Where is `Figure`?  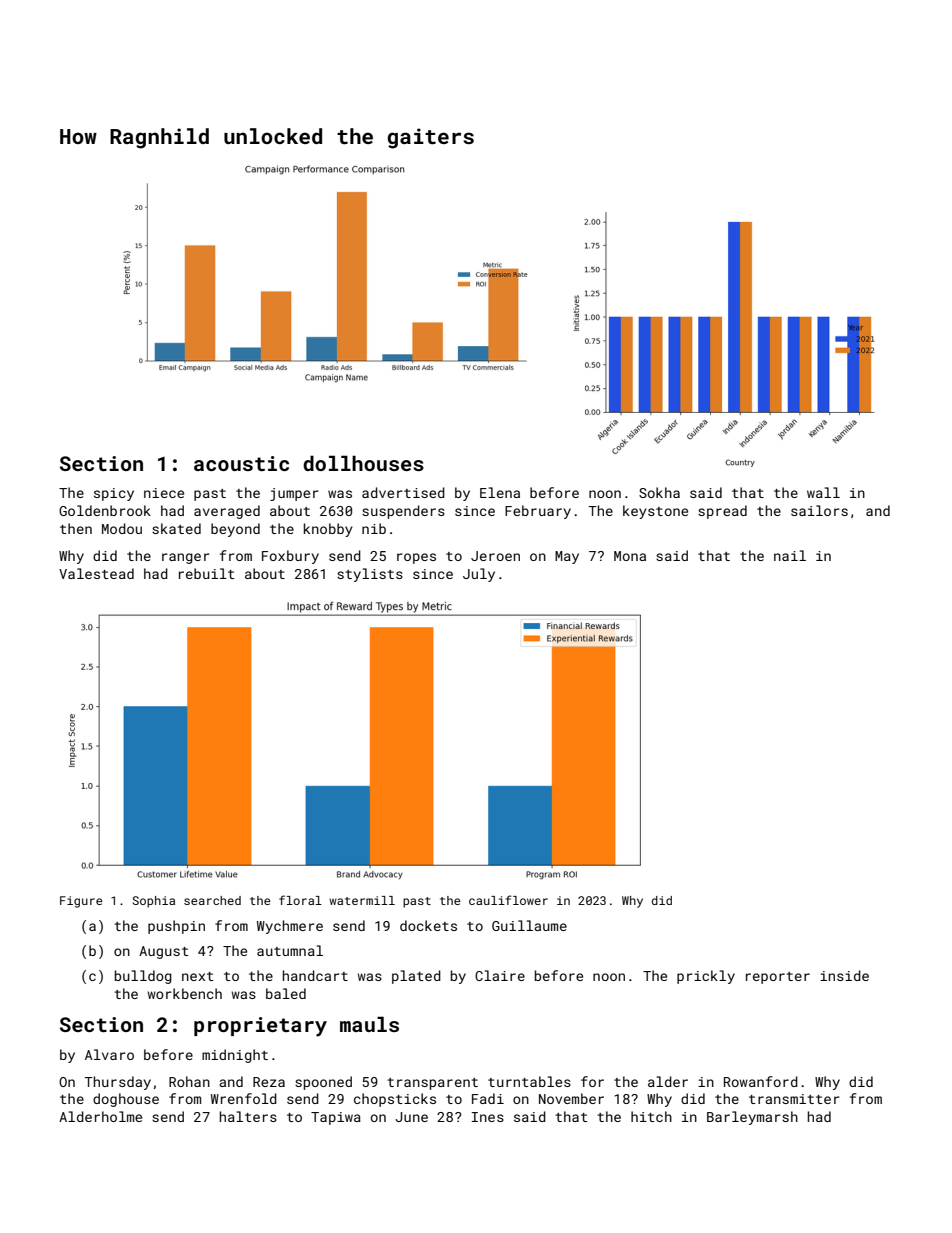 Figure is located at coordinates (81, 902).
